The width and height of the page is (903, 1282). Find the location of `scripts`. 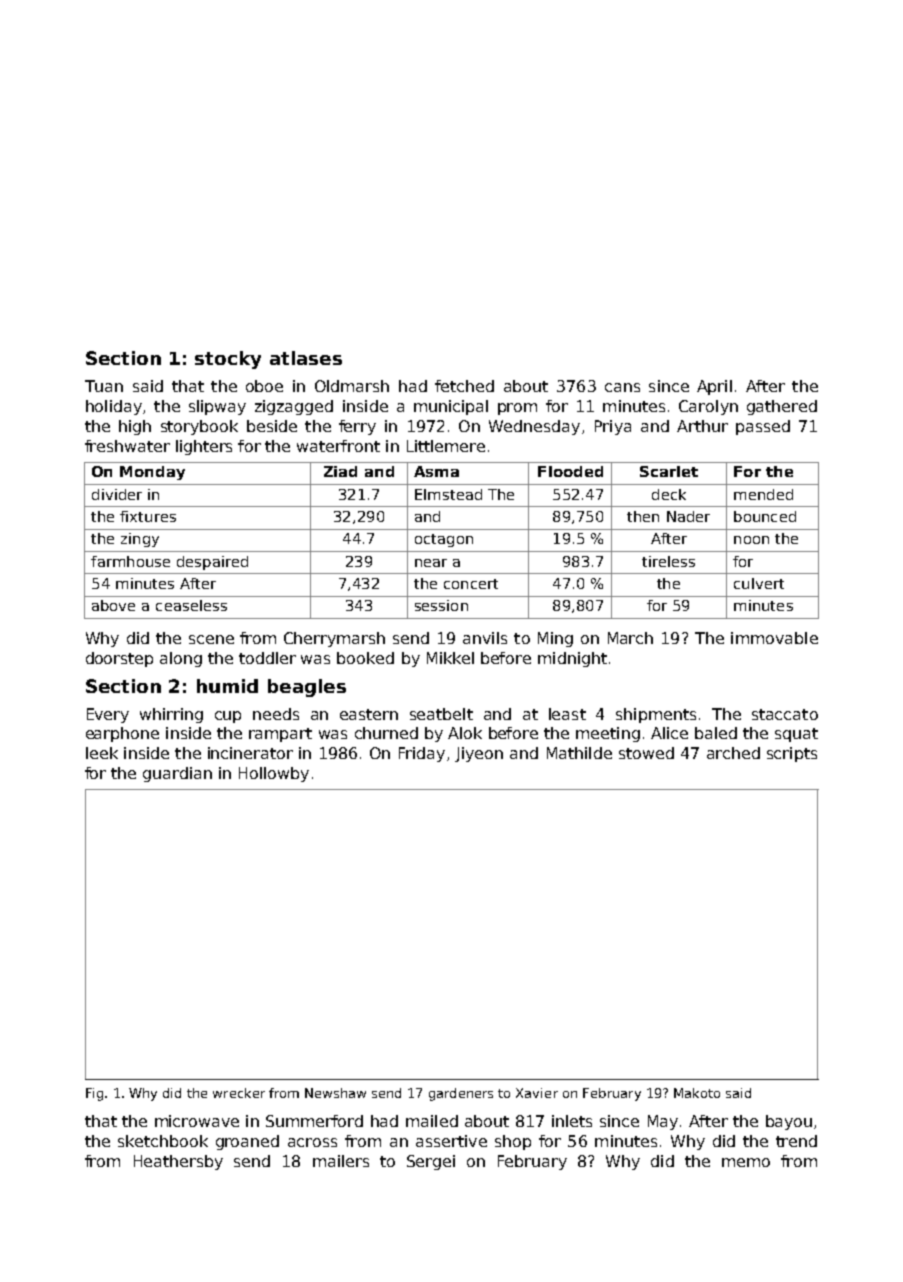

scripts is located at coordinates (792, 754).
